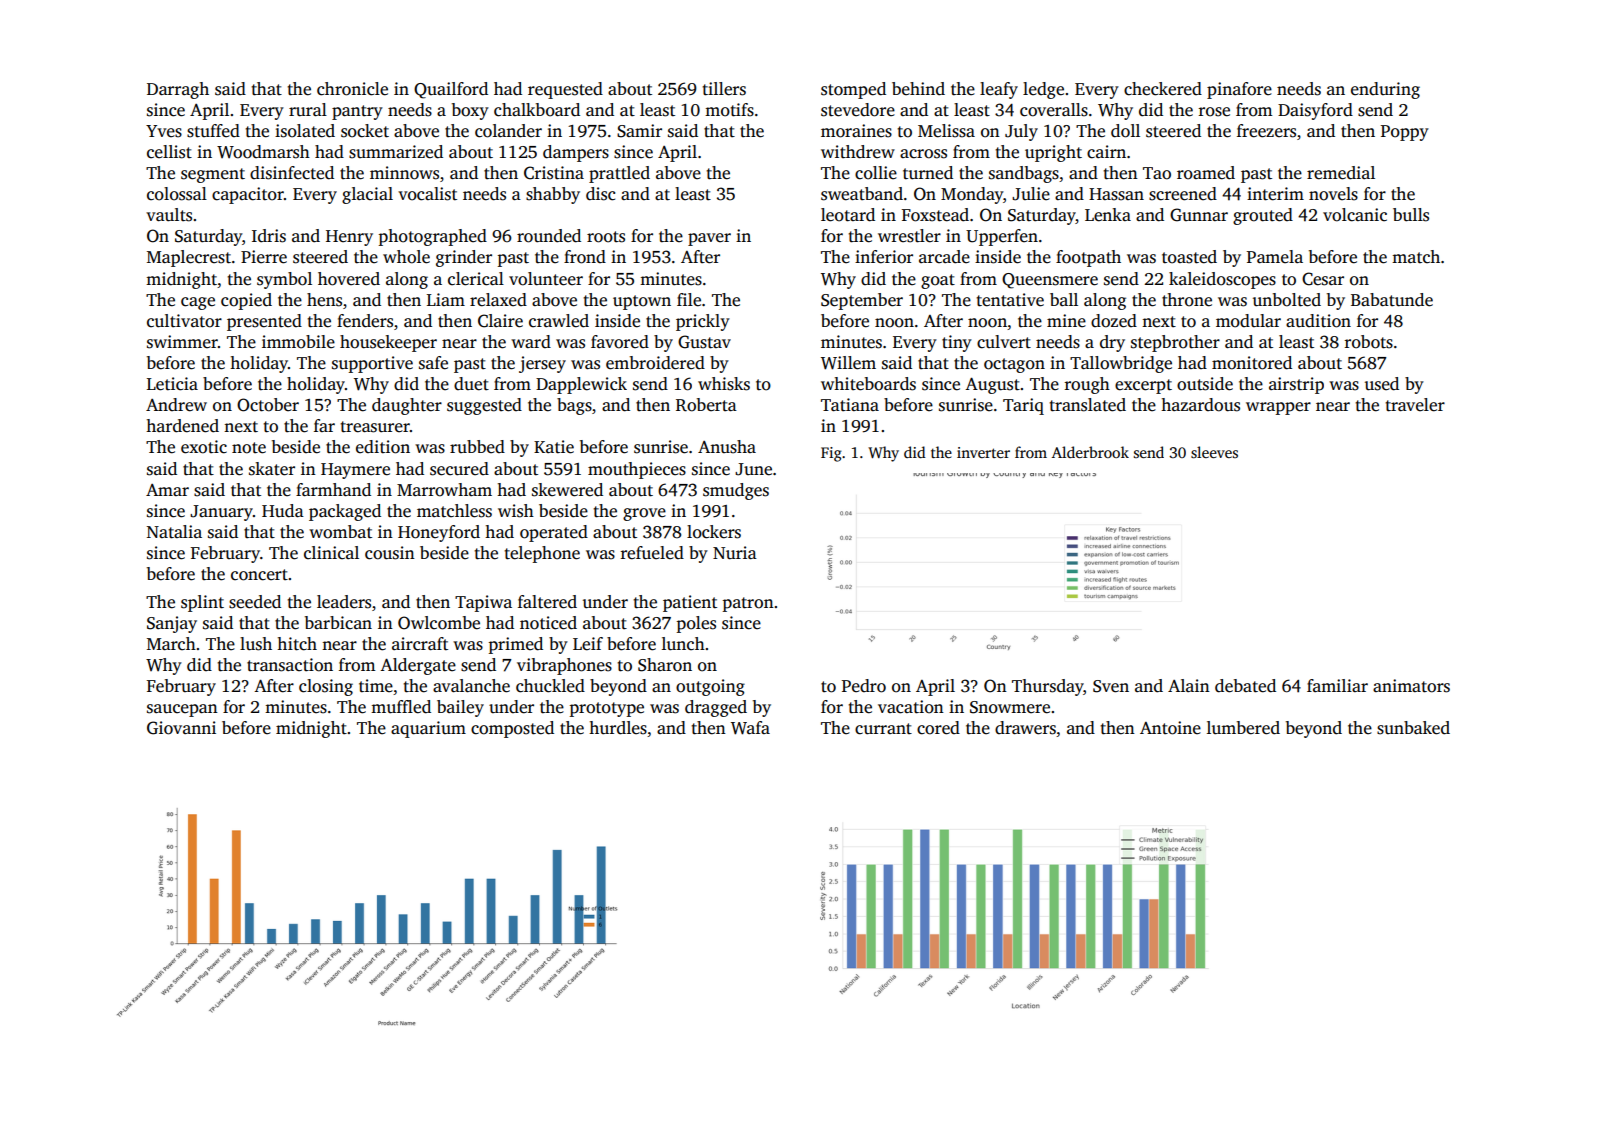  I want to click on summarized, so click(396, 152).
